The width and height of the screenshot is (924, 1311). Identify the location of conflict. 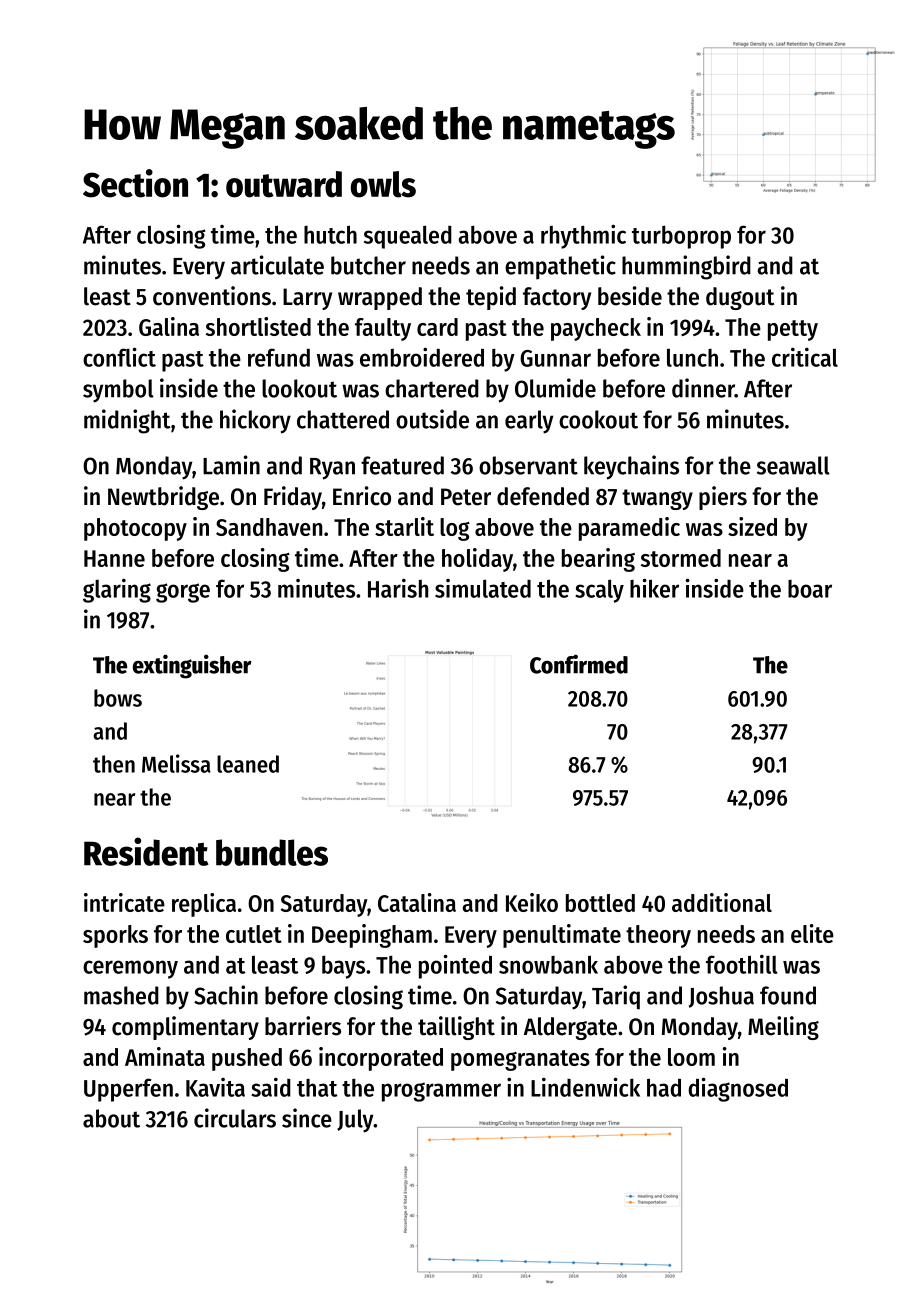
(119, 357).
